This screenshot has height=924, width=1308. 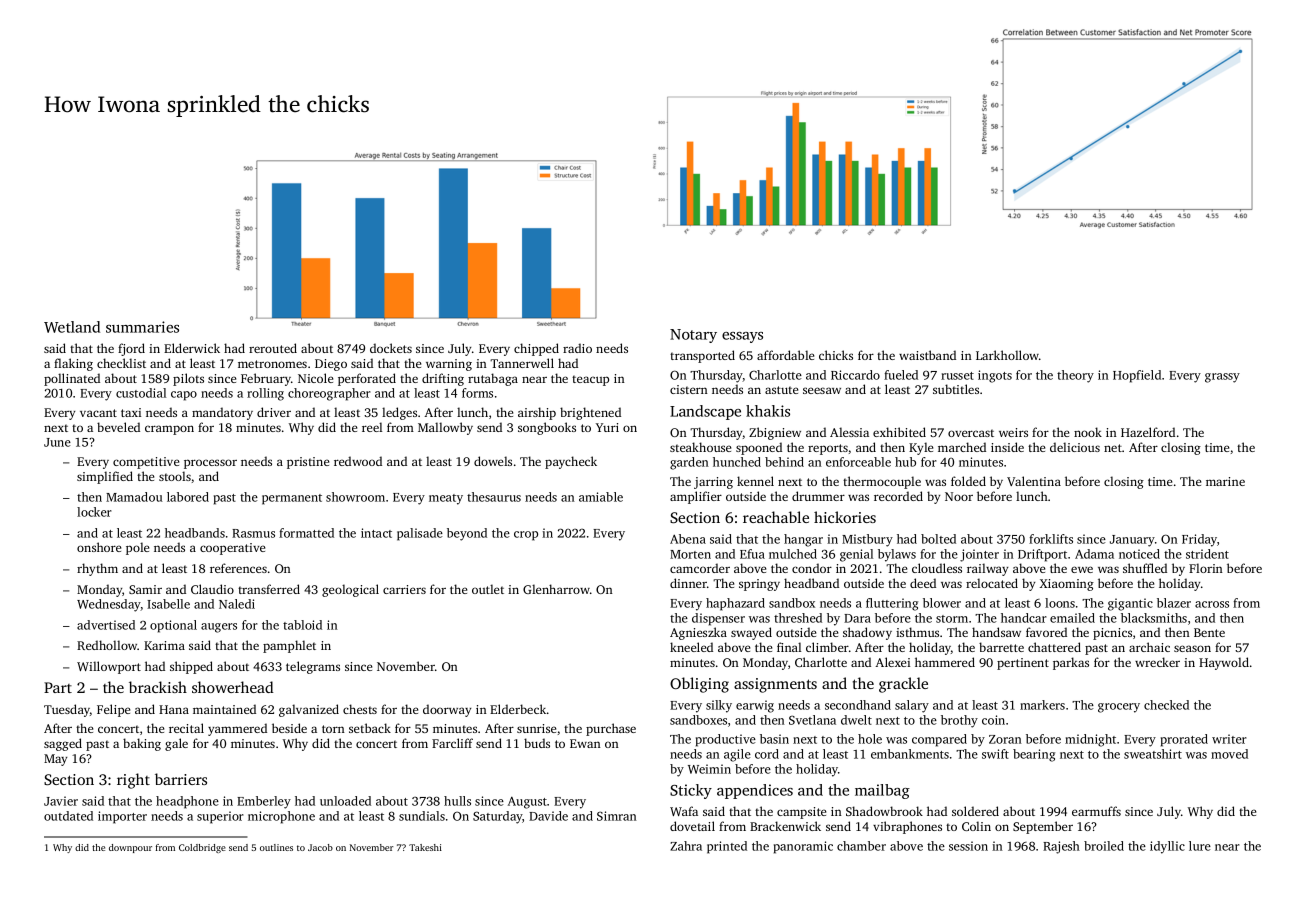 I want to click on Wetland, so click(x=72, y=327).
